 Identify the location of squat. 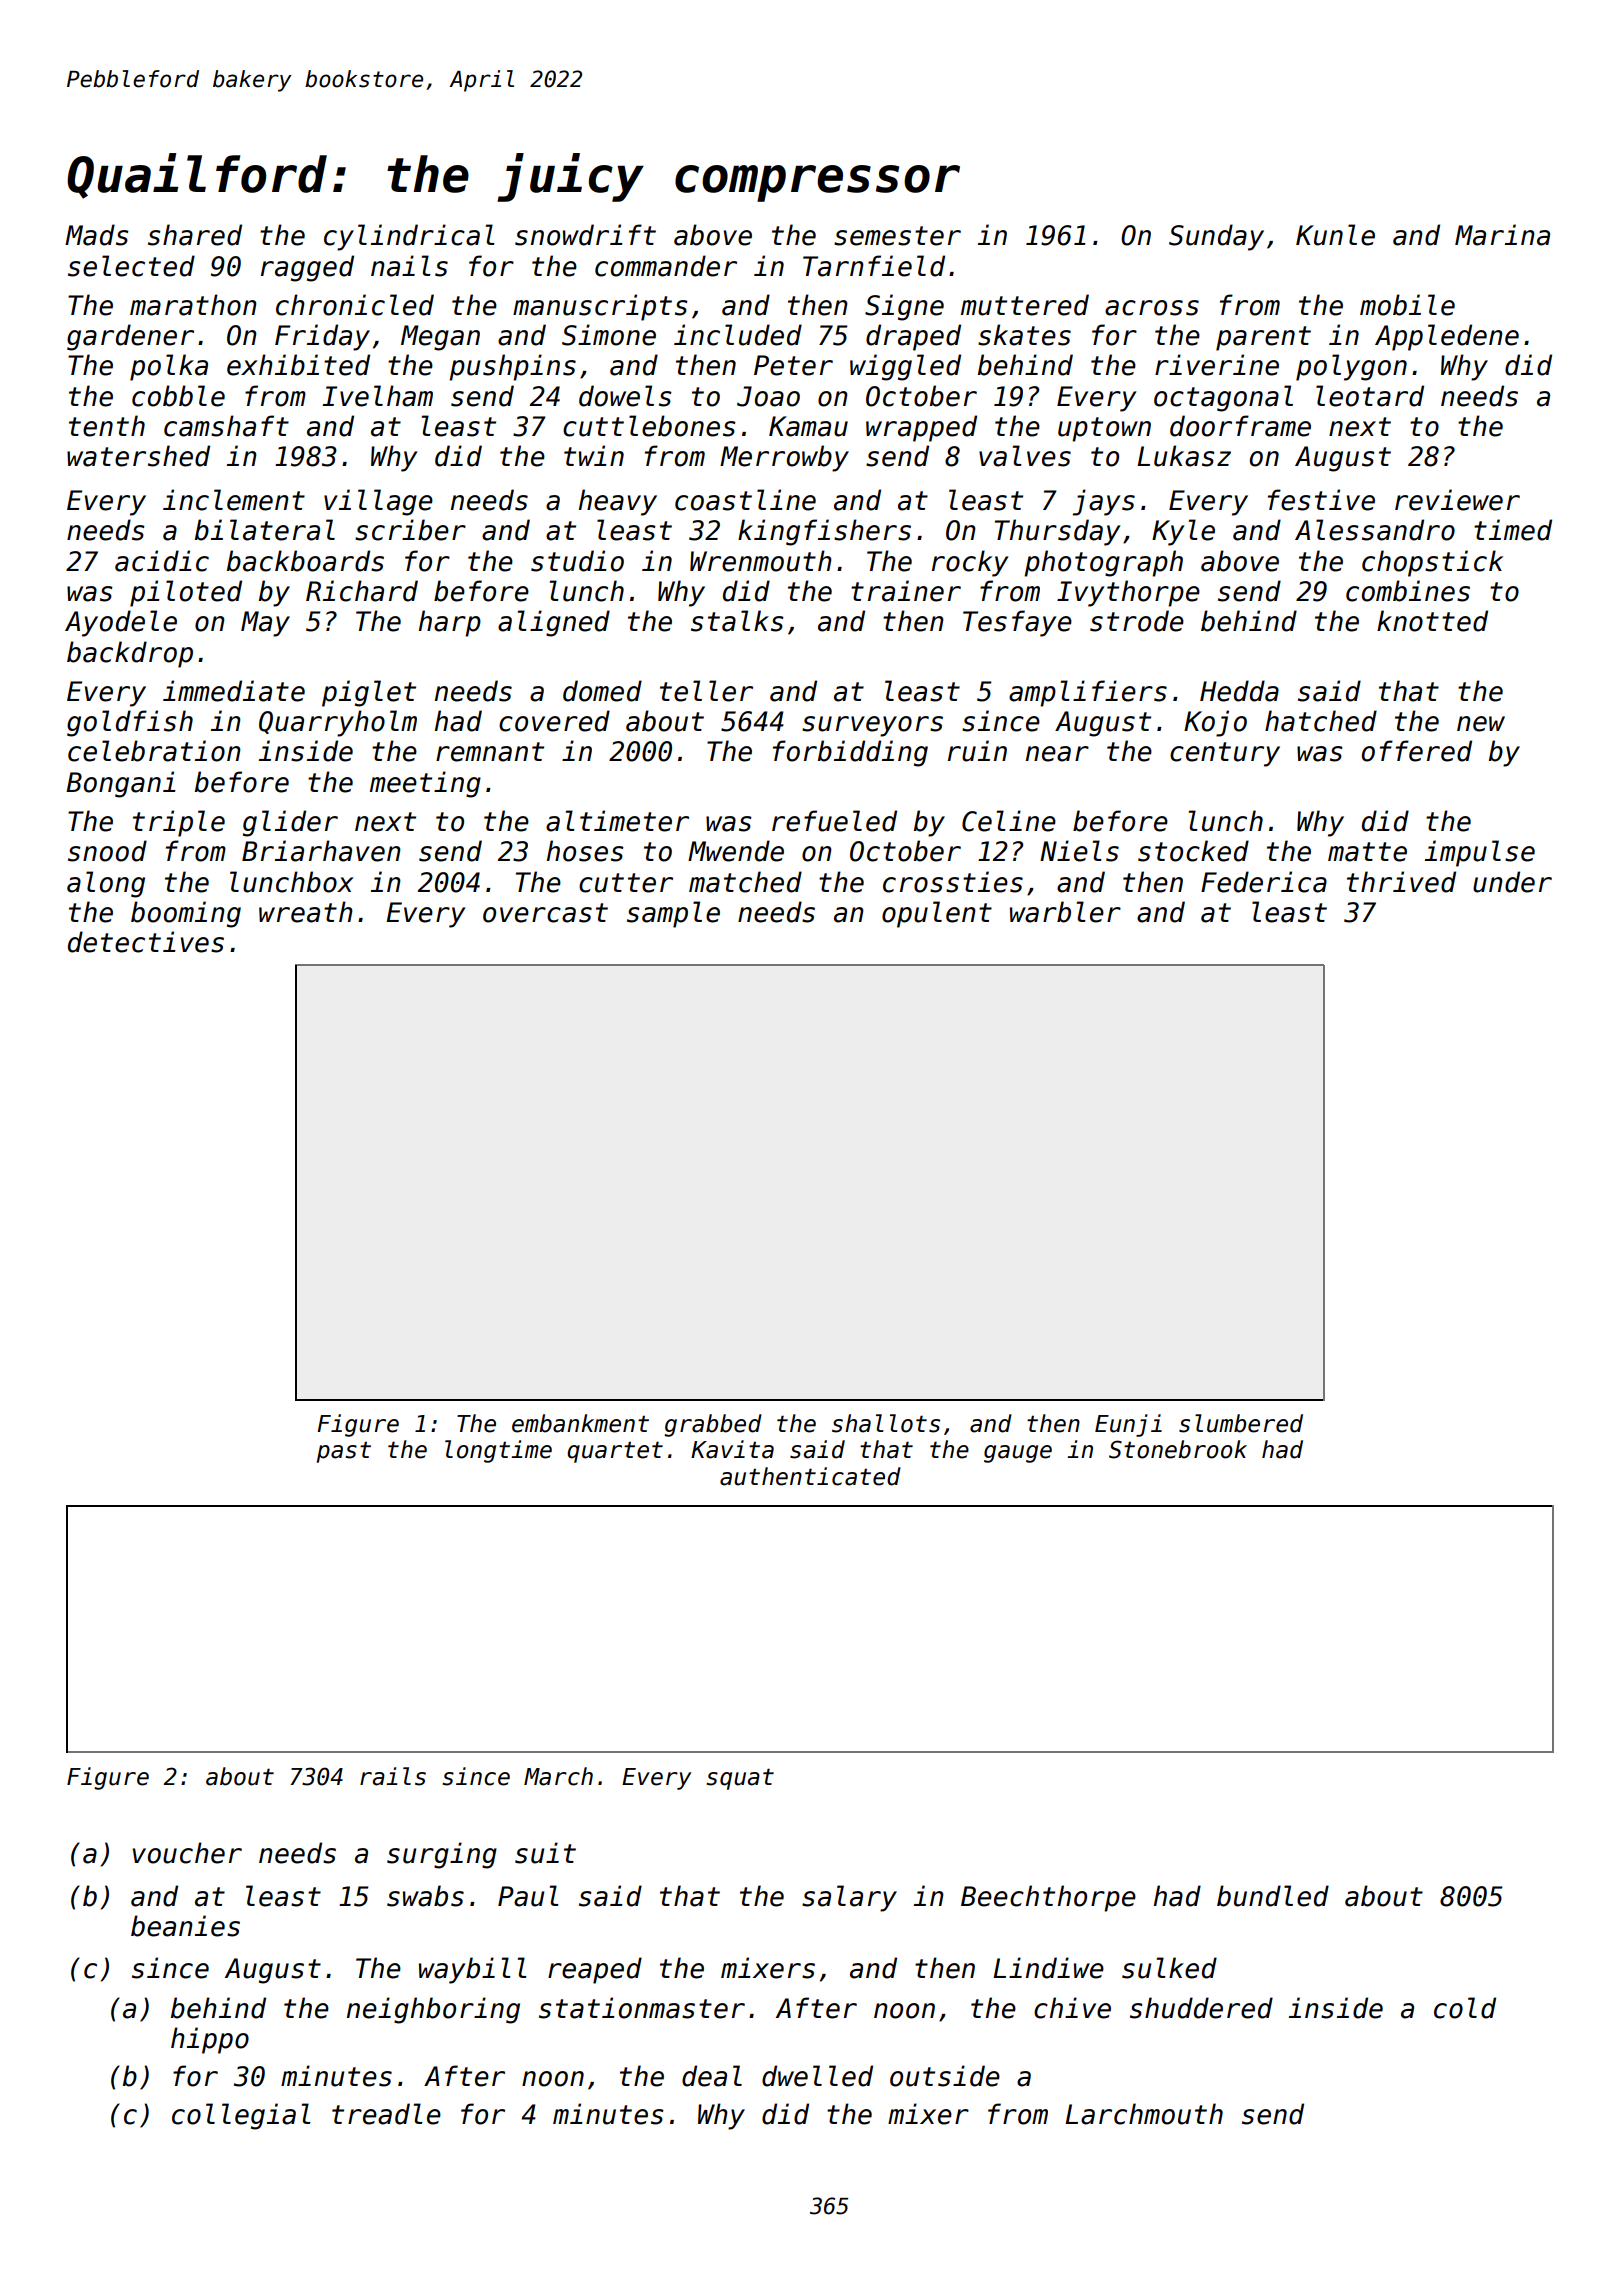
(740, 1779).
